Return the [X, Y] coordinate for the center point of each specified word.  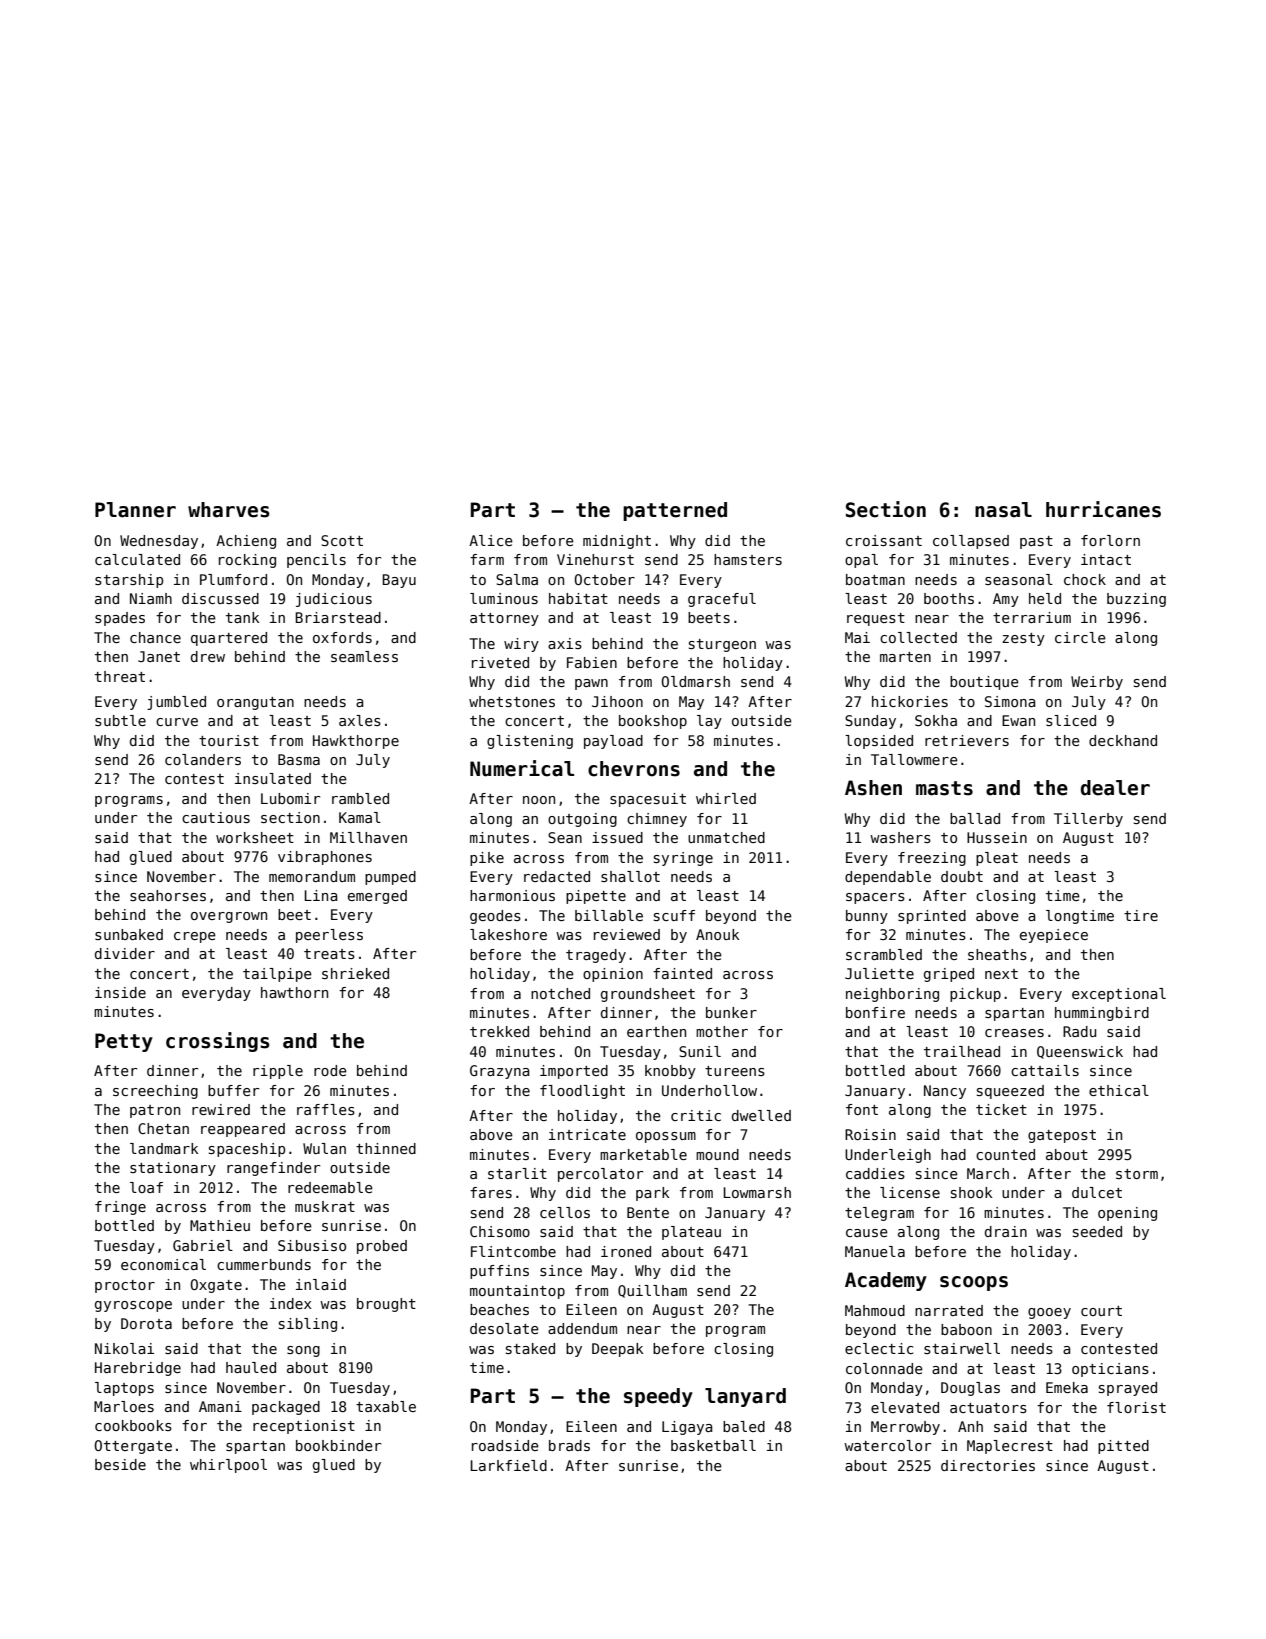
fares [491, 1192]
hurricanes [1103, 509]
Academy [886, 1281]
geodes [495, 917]
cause [867, 1233]
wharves [228, 510]
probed [382, 1247]
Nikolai [124, 1348]
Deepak [618, 1350]
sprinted [932, 917]
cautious [216, 817]
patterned [675, 511]
